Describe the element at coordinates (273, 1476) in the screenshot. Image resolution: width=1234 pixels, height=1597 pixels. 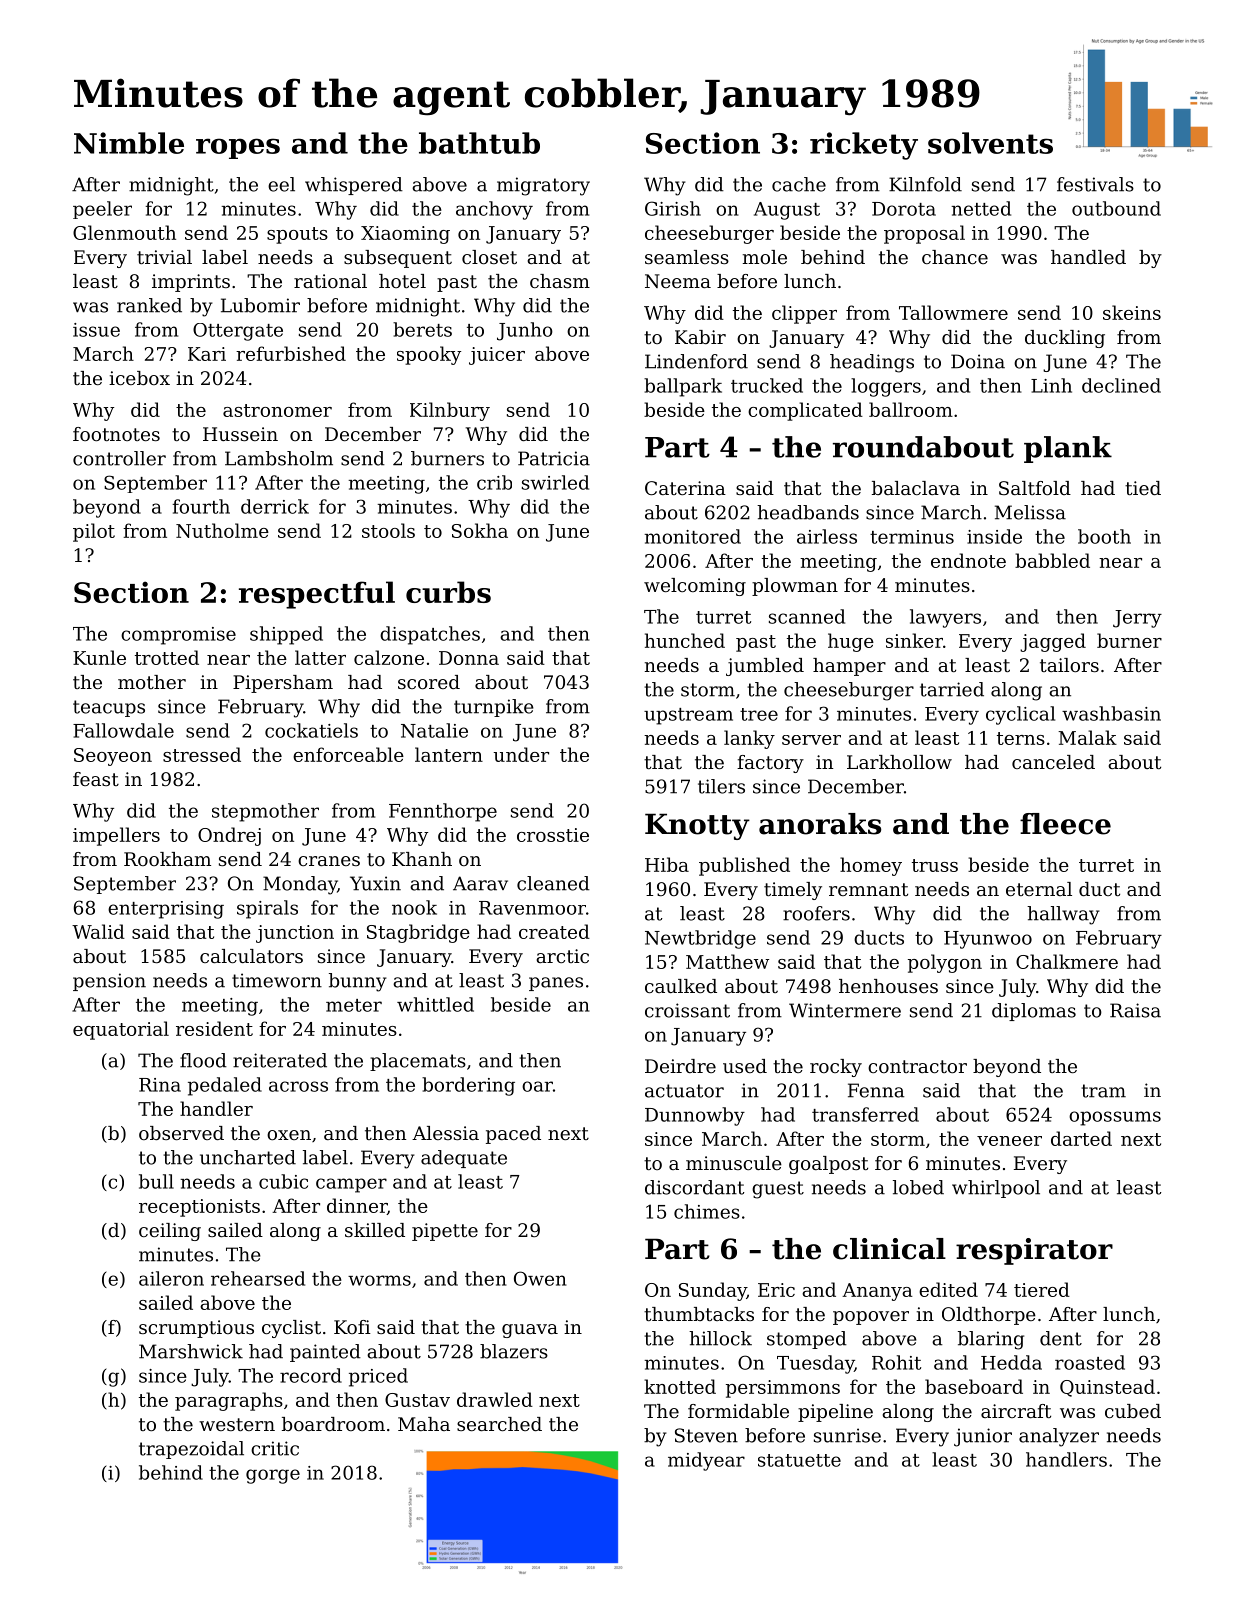
I see `gorge` at that location.
